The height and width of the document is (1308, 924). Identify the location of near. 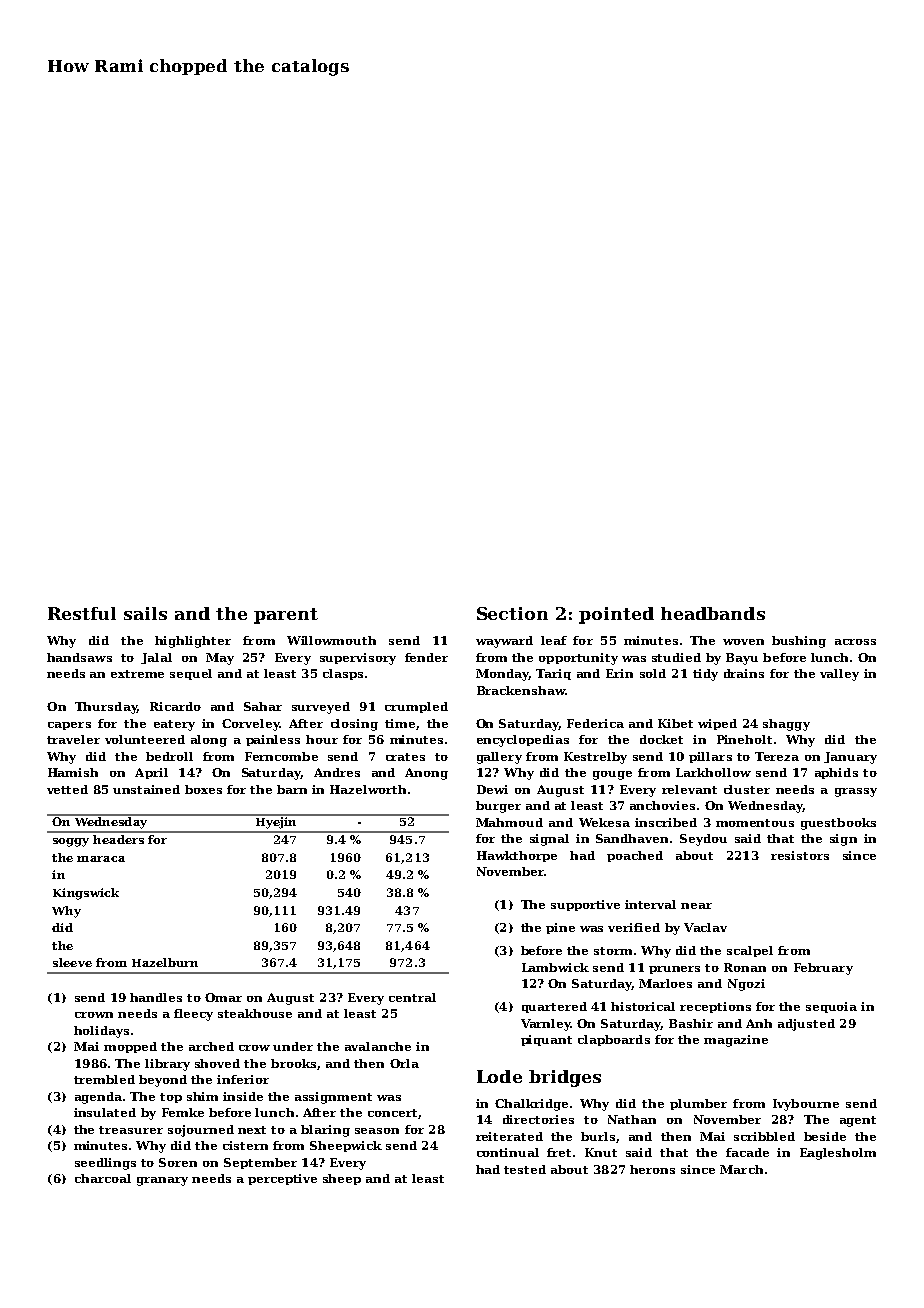
(696, 906).
